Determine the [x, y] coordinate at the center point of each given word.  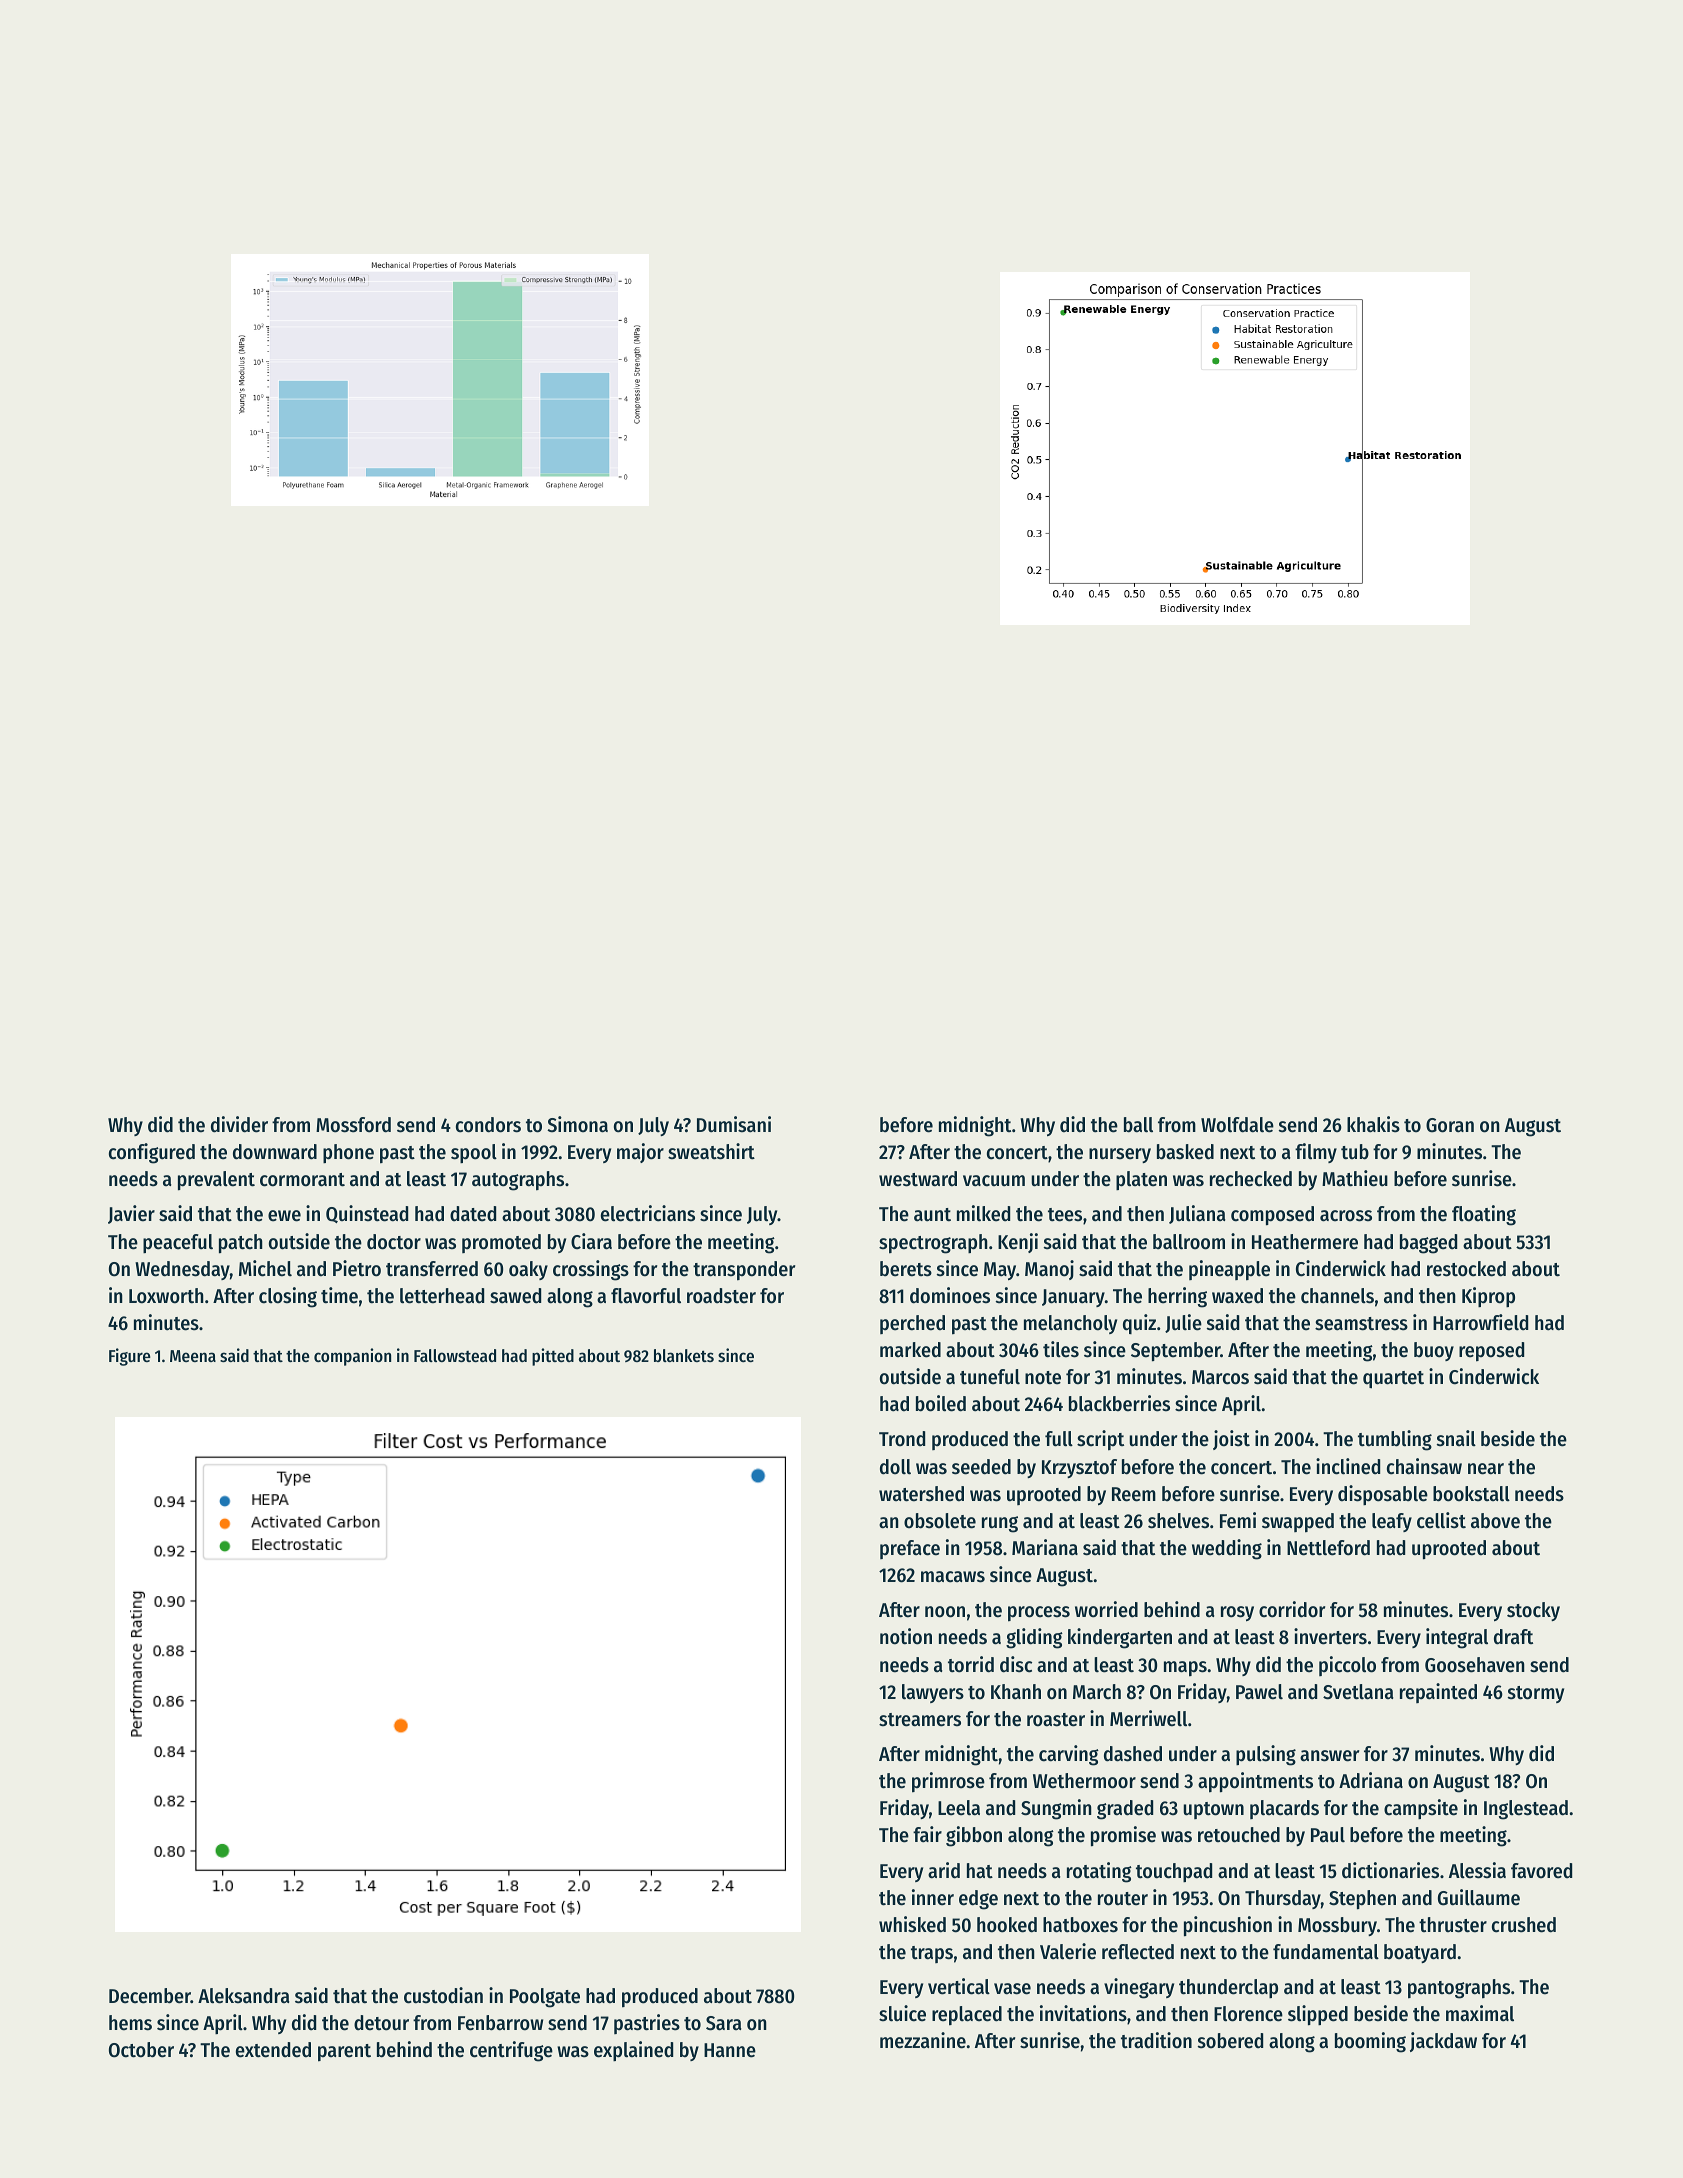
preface [910, 1549]
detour [381, 2023]
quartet [1393, 1380]
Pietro [357, 1268]
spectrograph [933, 1244]
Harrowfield [1480, 1322]
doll [895, 1467]
